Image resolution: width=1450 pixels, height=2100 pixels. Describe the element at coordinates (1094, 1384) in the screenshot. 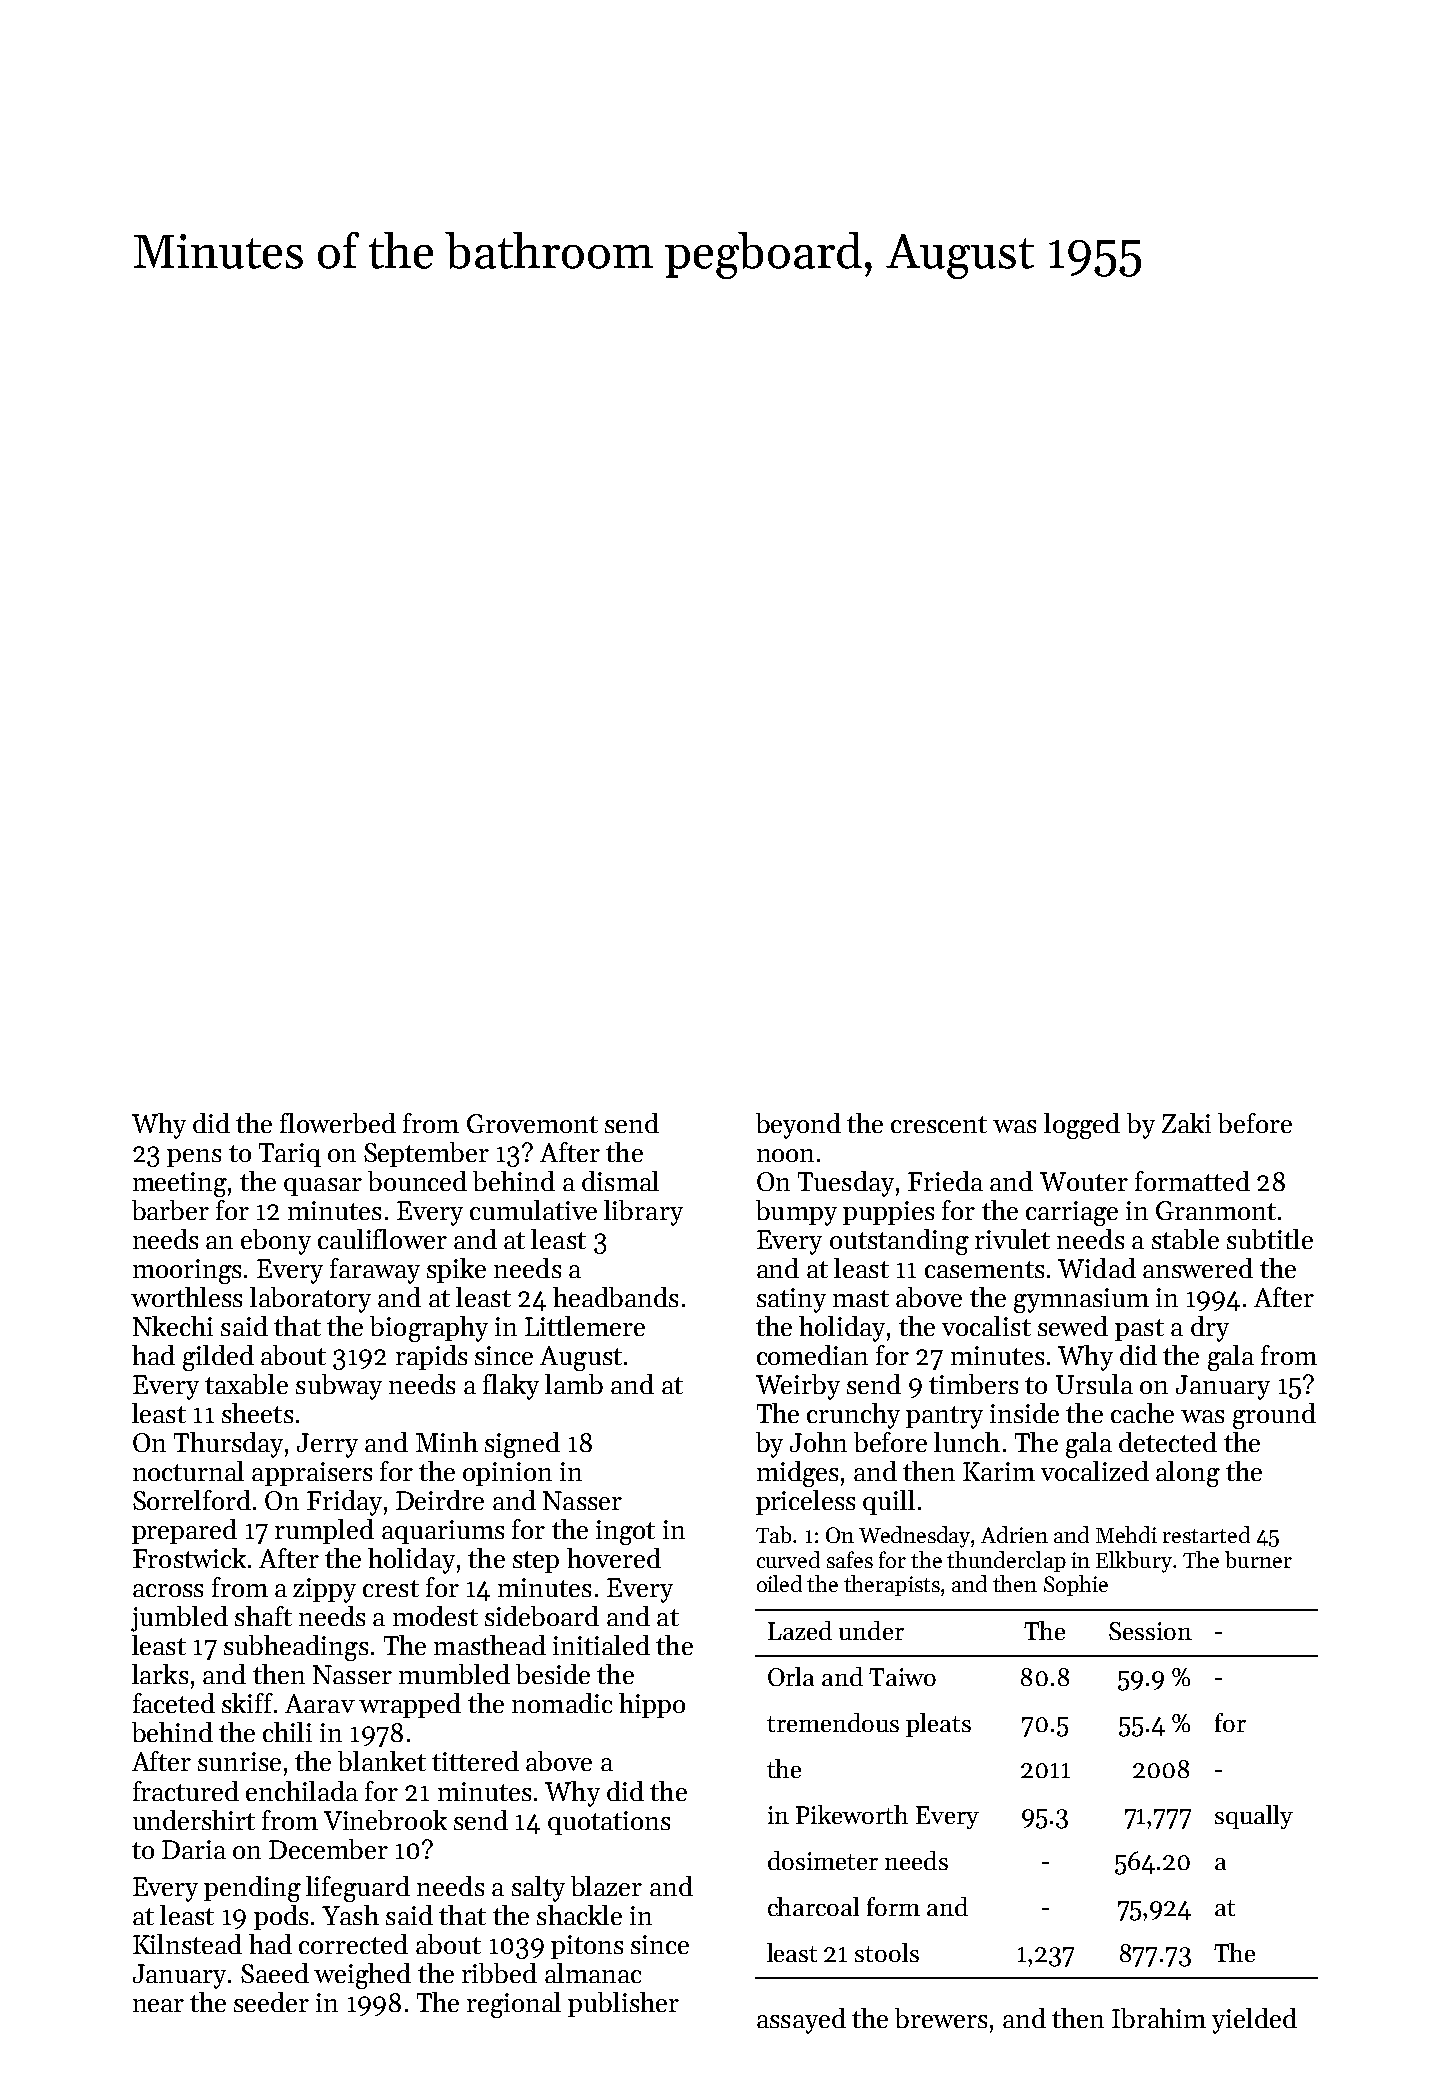

I see `Ursula` at that location.
